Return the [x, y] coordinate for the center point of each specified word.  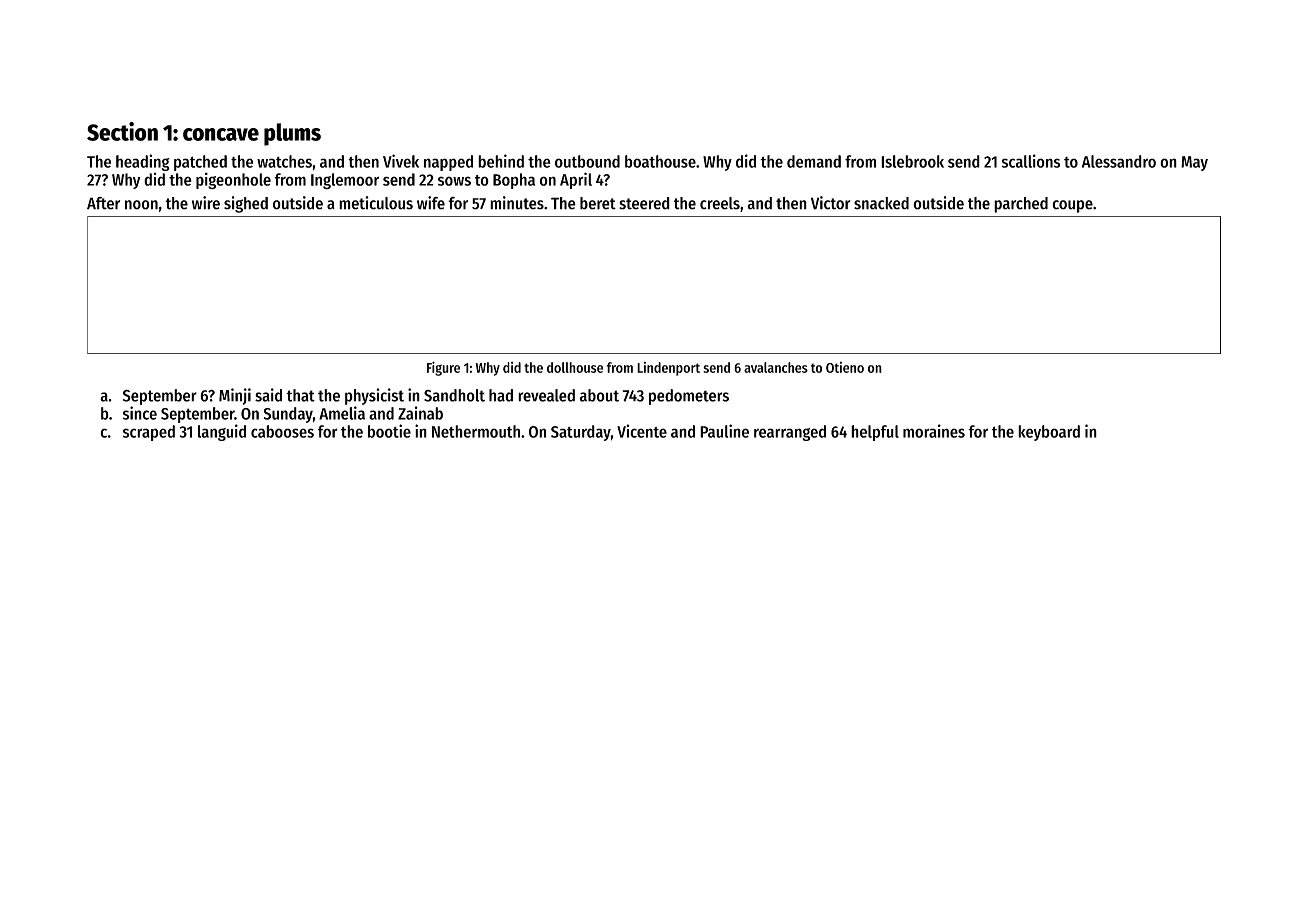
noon [141, 205]
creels [720, 203]
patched [200, 163]
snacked [881, 203]
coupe [1072, 206]
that [300, 395]
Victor [830, 203]
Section [122, 131]
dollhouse [575, 367]
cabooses [282, 431]
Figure [443, 368]
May [1194, 163]
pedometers [689, 397]
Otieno [845, 367]
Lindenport [668, 369]
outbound [587, 161]
